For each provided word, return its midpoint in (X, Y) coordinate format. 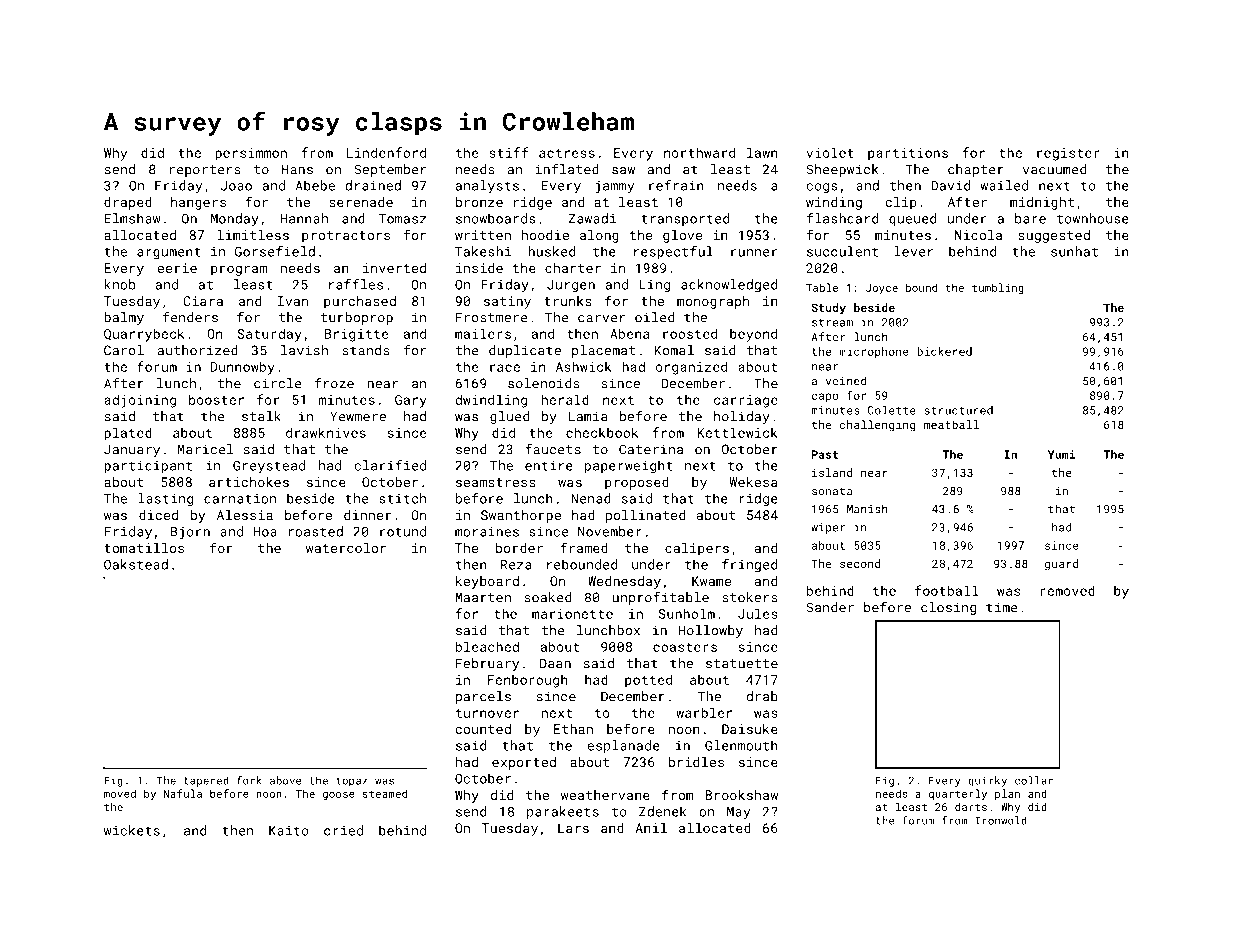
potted (648, 681)
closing (948, 608)
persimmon (251, 154)
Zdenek (663, 811)
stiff (509, 152)
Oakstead (136, 564)
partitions (908, 154)
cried (343, 830)
